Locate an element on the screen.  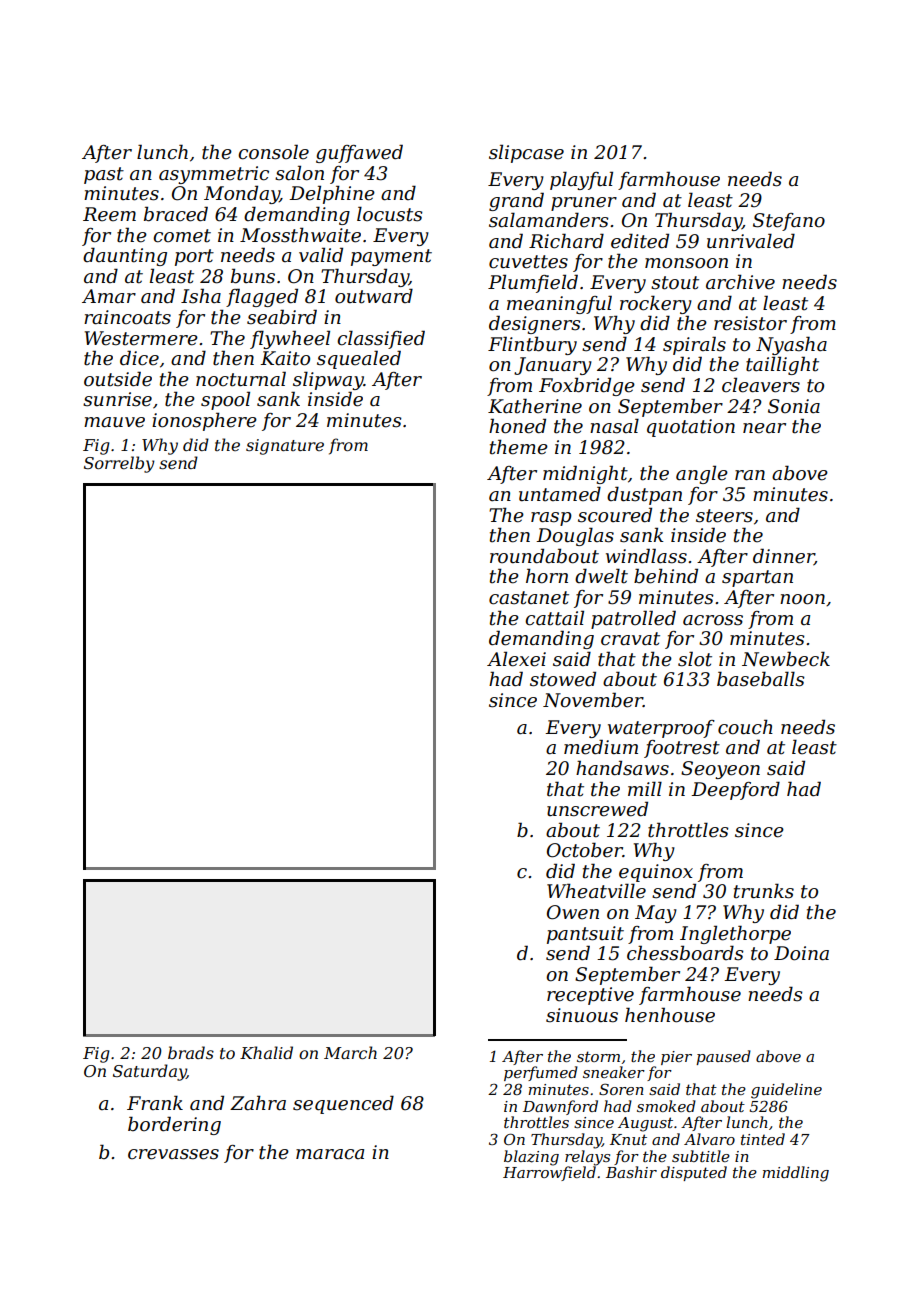
castanet is located at coordinates (529, 598).
